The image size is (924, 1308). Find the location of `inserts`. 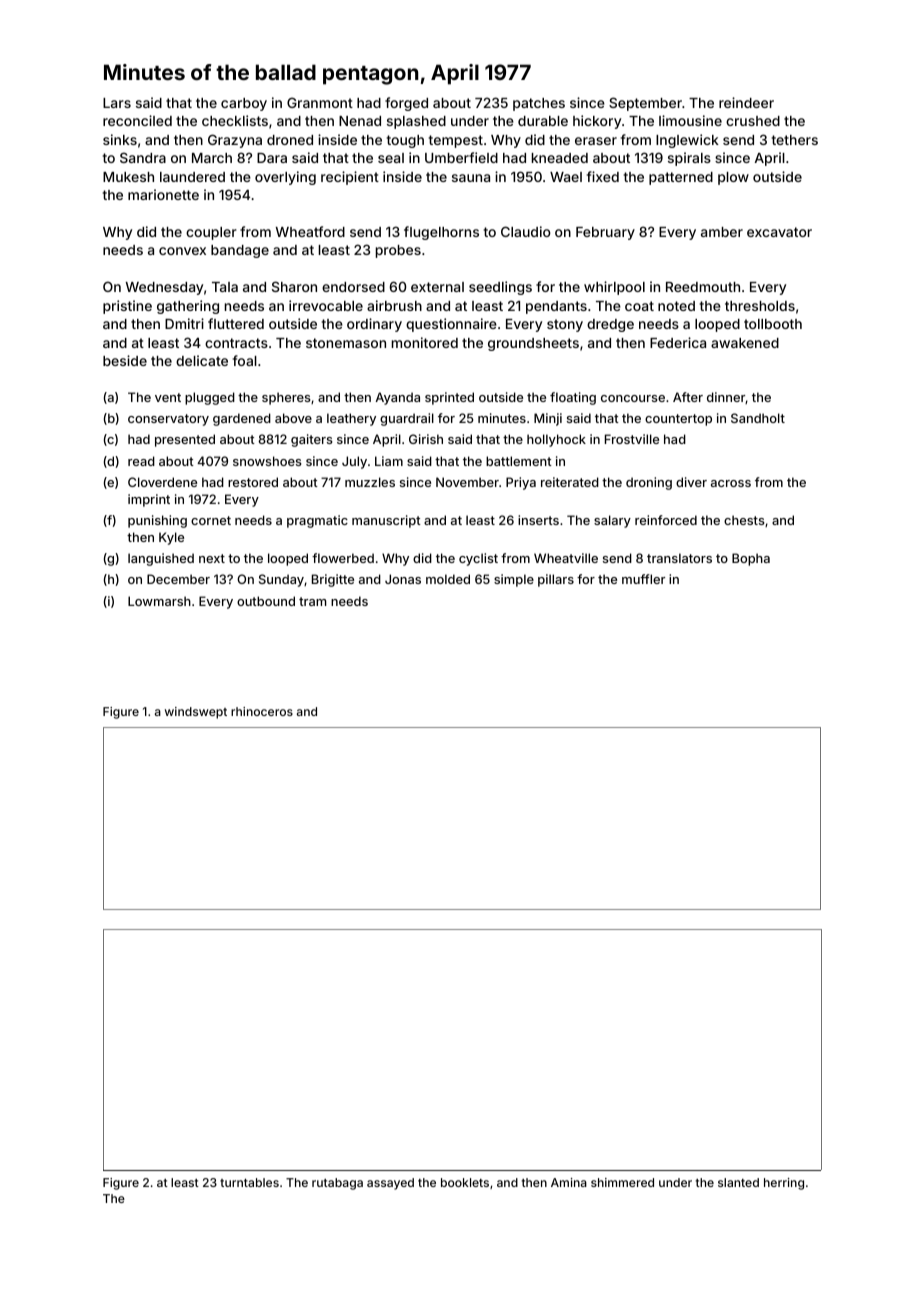

inserts is located at coordinates (538, 520).
